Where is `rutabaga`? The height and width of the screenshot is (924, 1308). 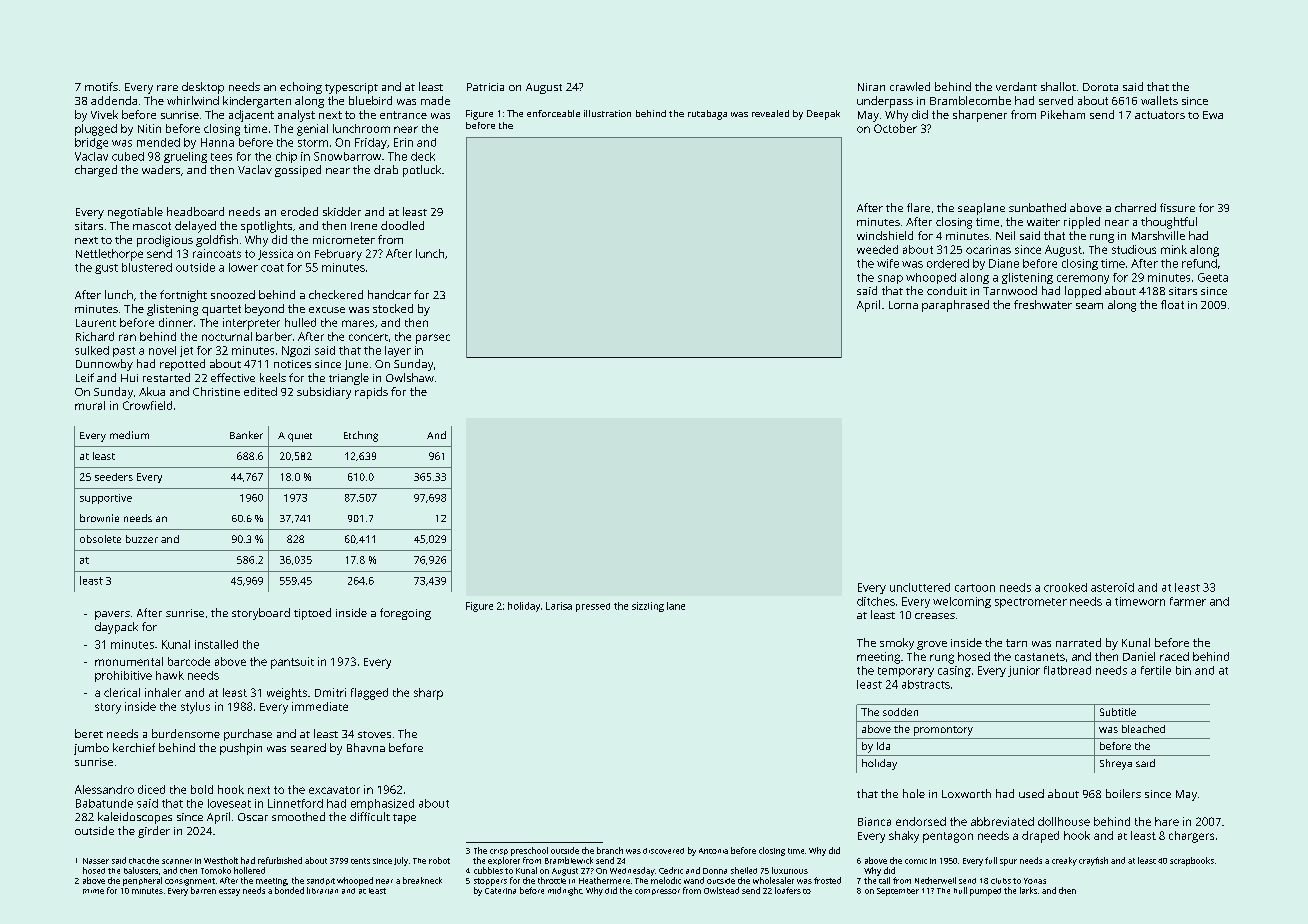
rutabaga is located at coordinates (707, 115).
